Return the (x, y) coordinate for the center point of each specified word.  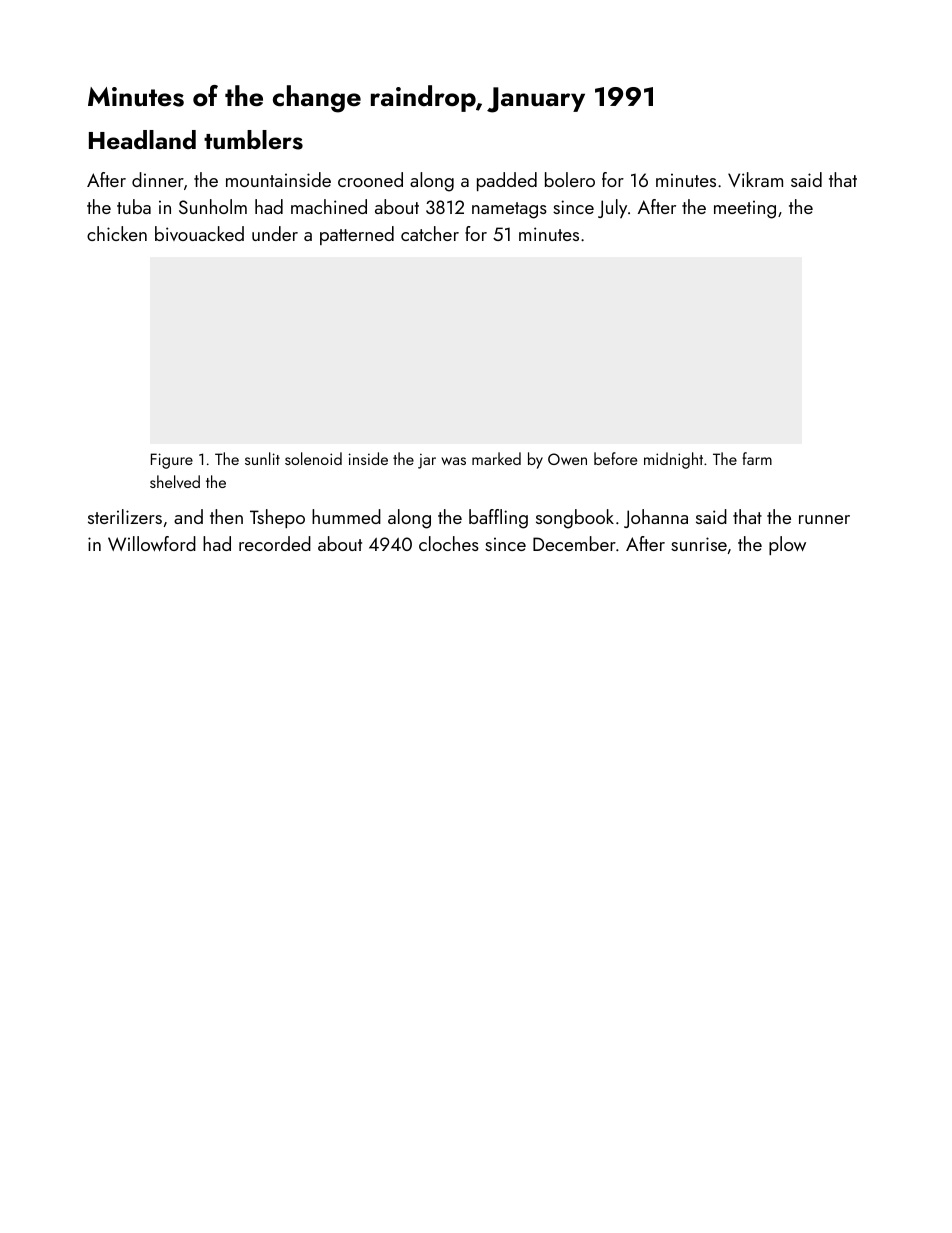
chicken (117, 233)
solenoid (313, 458)
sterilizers (125, 516)
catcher (430, 233)
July (612, 208)
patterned (357, 235)
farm (757, 458)
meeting (745, 209)
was (453, 461)
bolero (570, 179)
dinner (158, 179)
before (615, 458)
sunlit (262, 458)
